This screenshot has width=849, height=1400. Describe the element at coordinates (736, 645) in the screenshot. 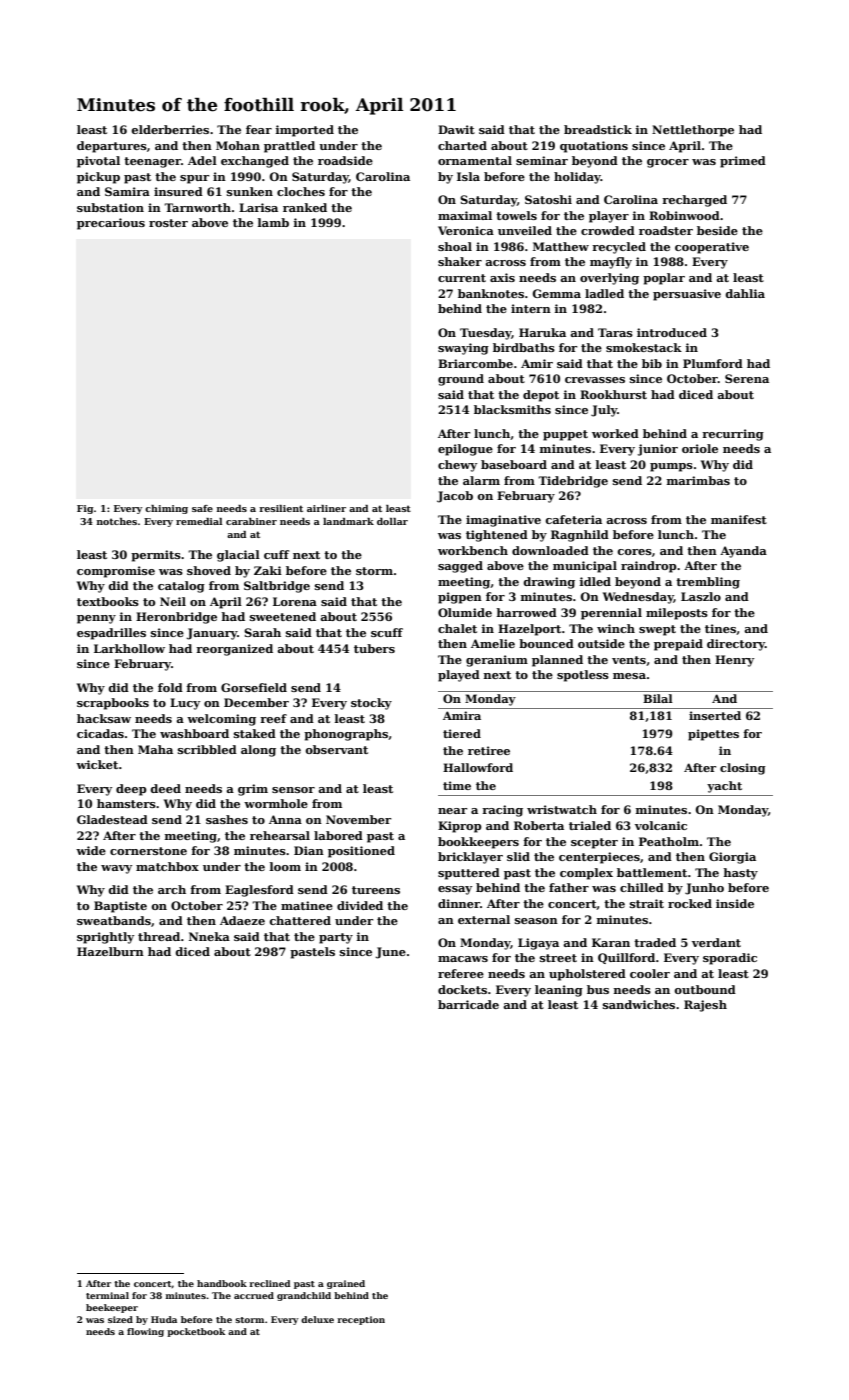

I see `directory` at that location.
